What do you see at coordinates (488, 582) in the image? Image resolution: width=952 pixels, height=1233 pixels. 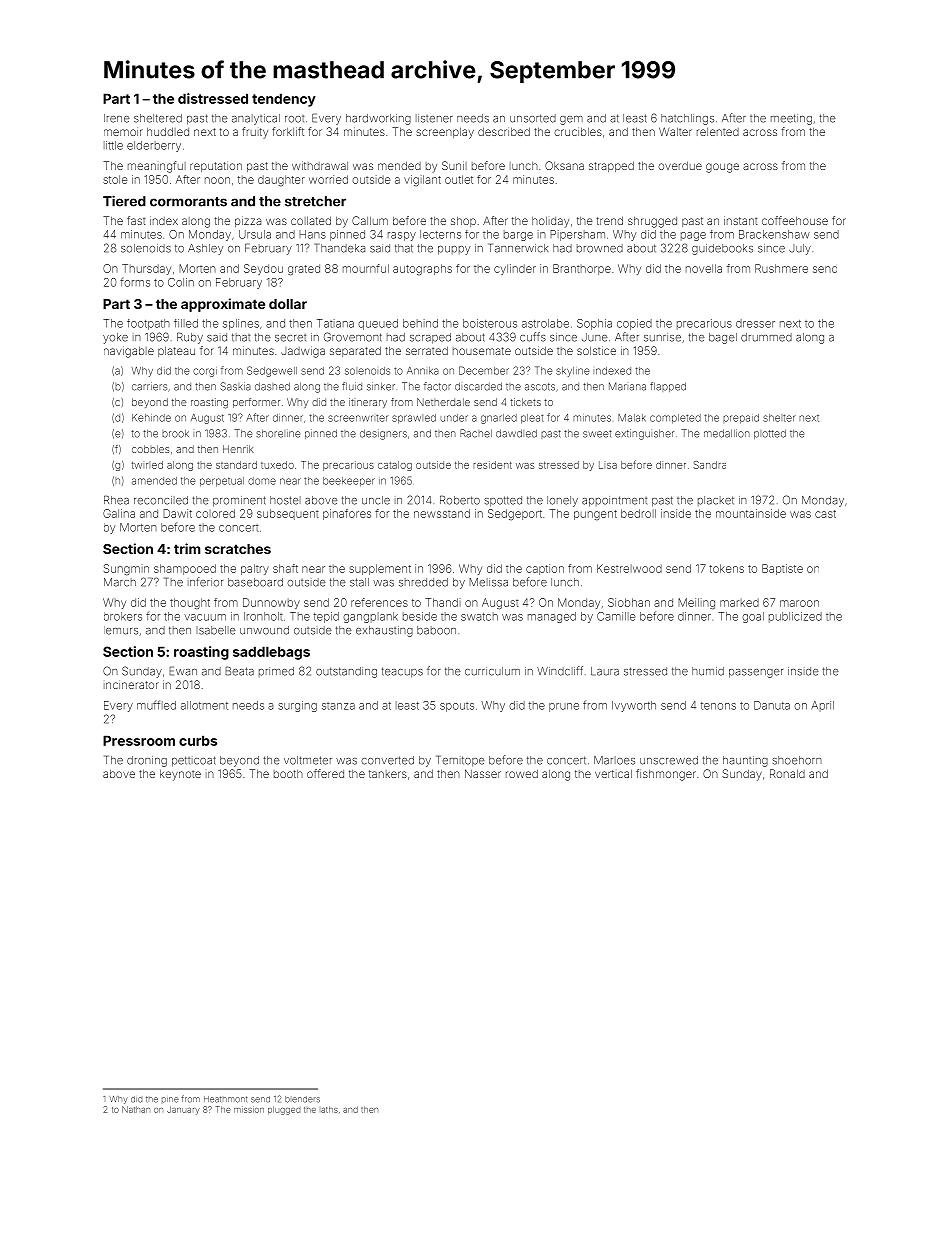 I see `Melissa` at bounding box center [488, 582].
